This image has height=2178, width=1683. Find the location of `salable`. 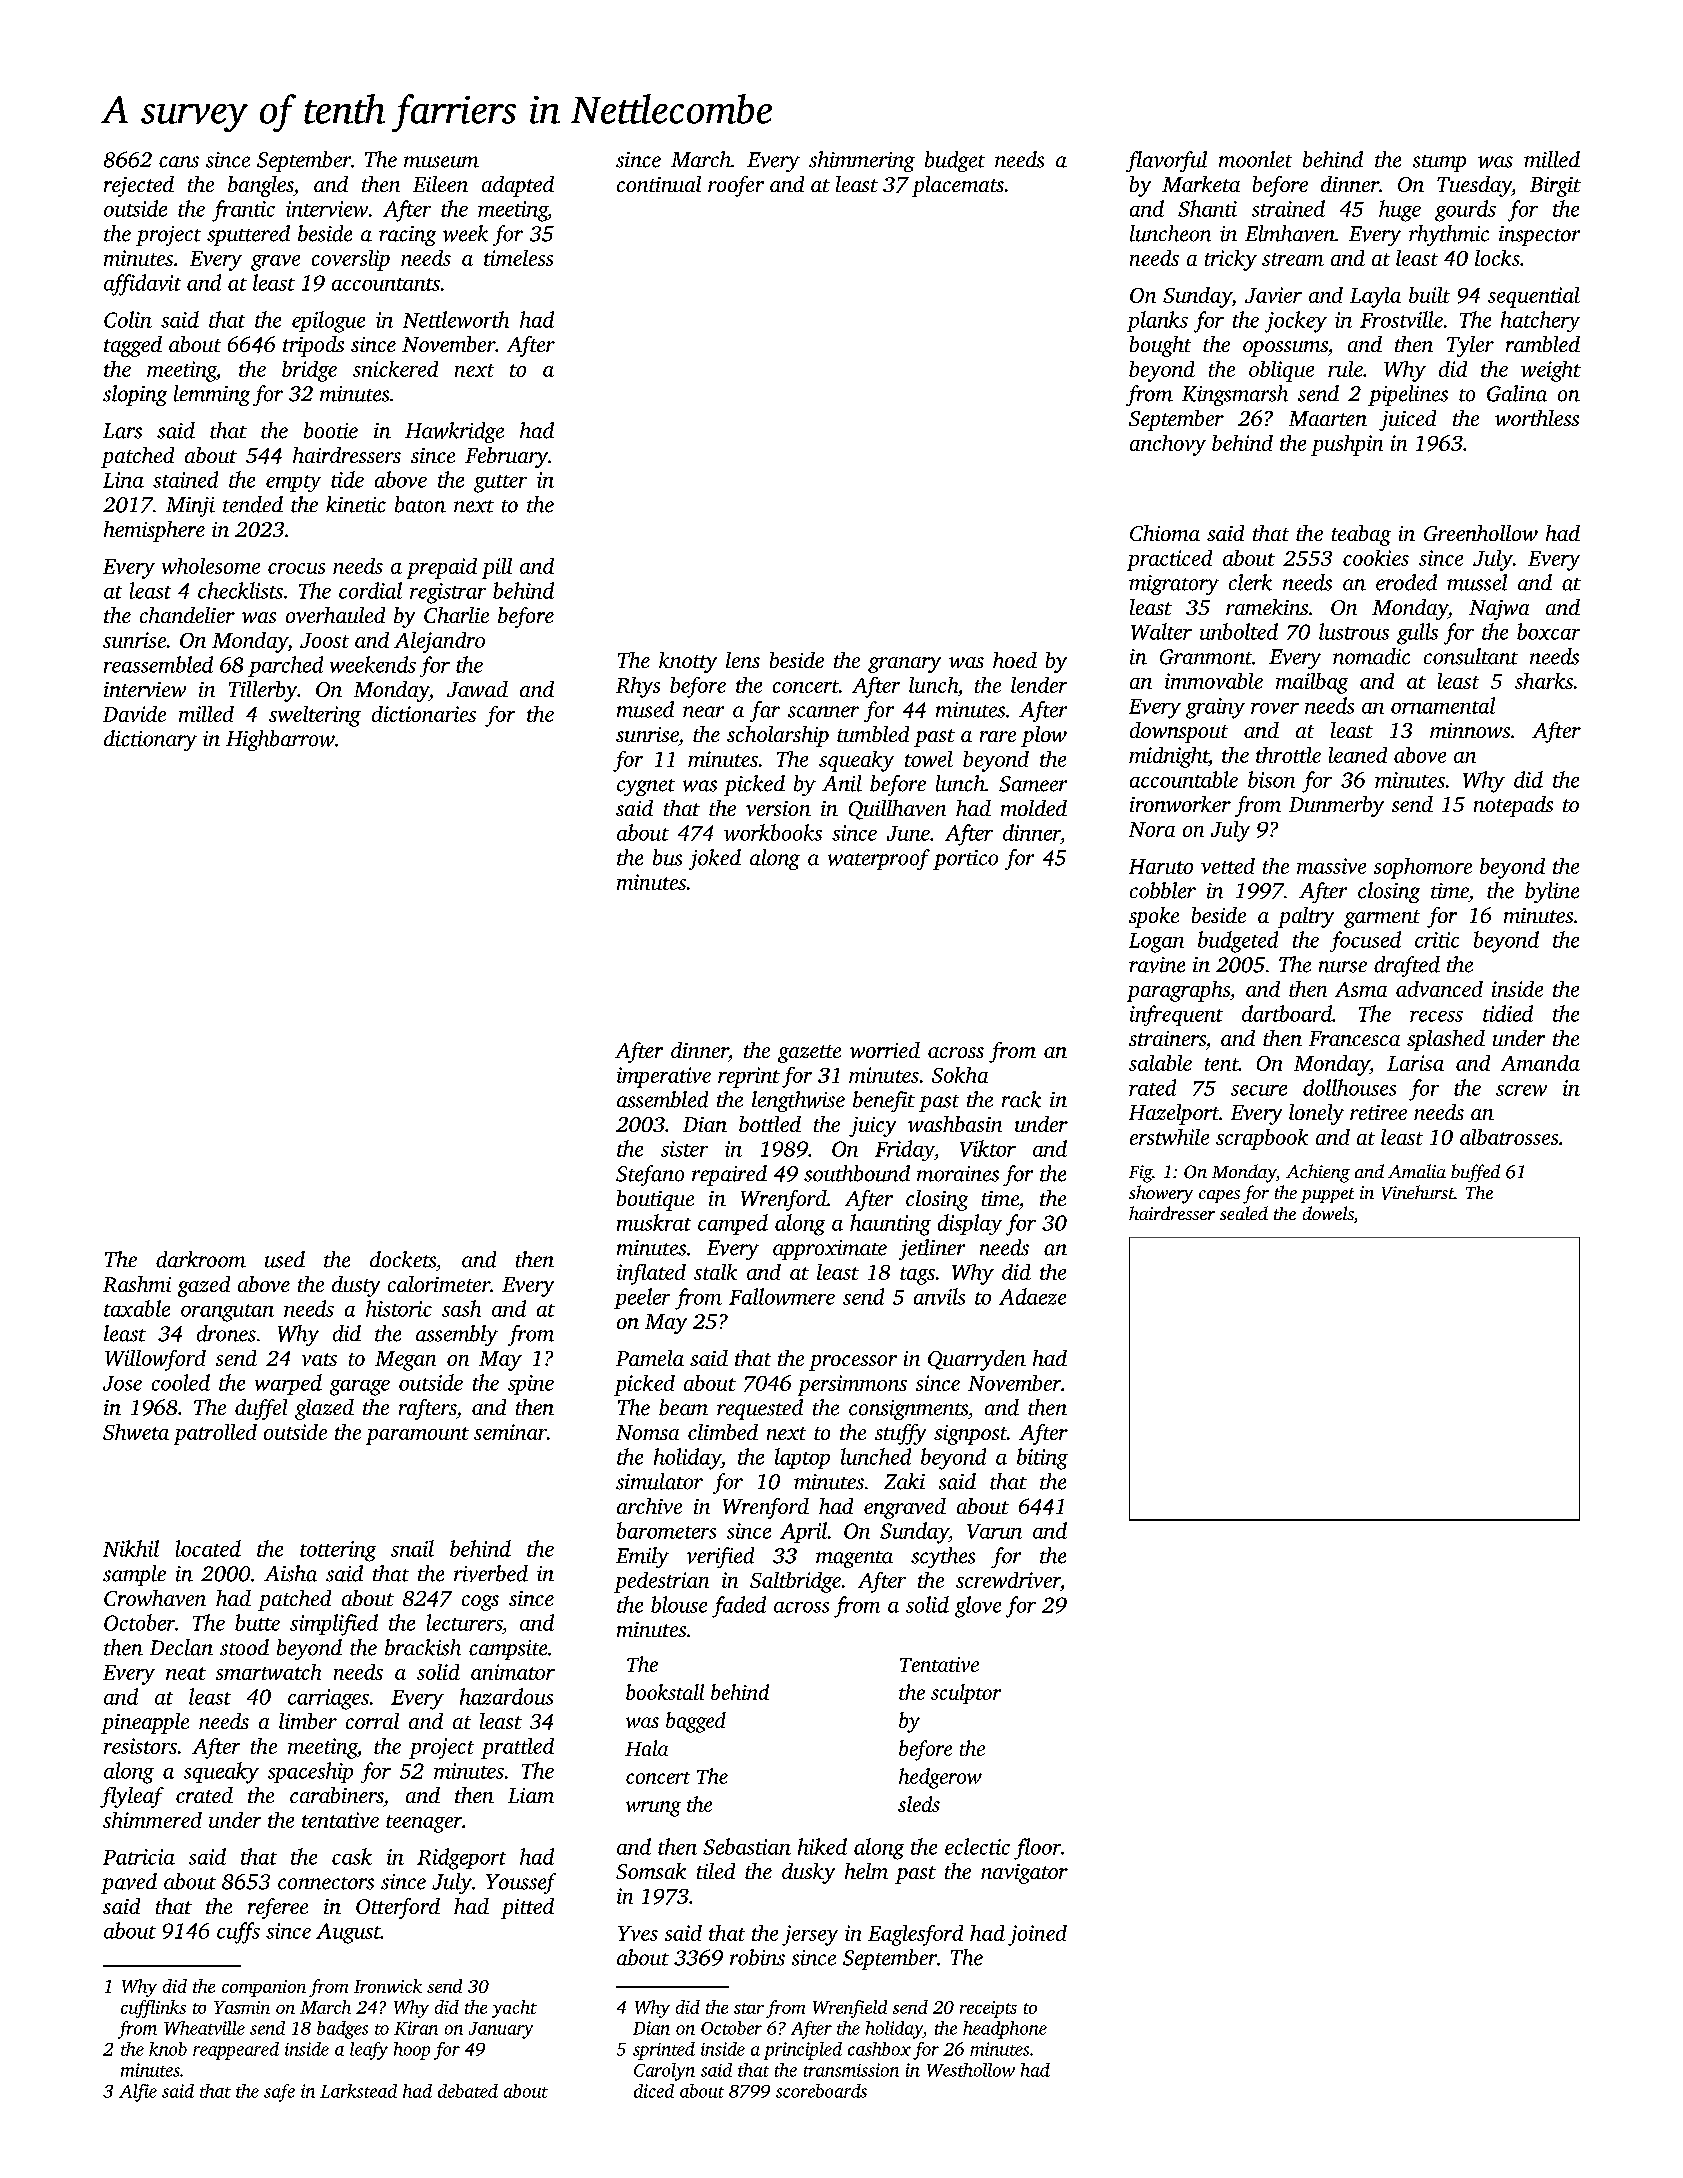

salable is located at coordinates (1160, 1063).
